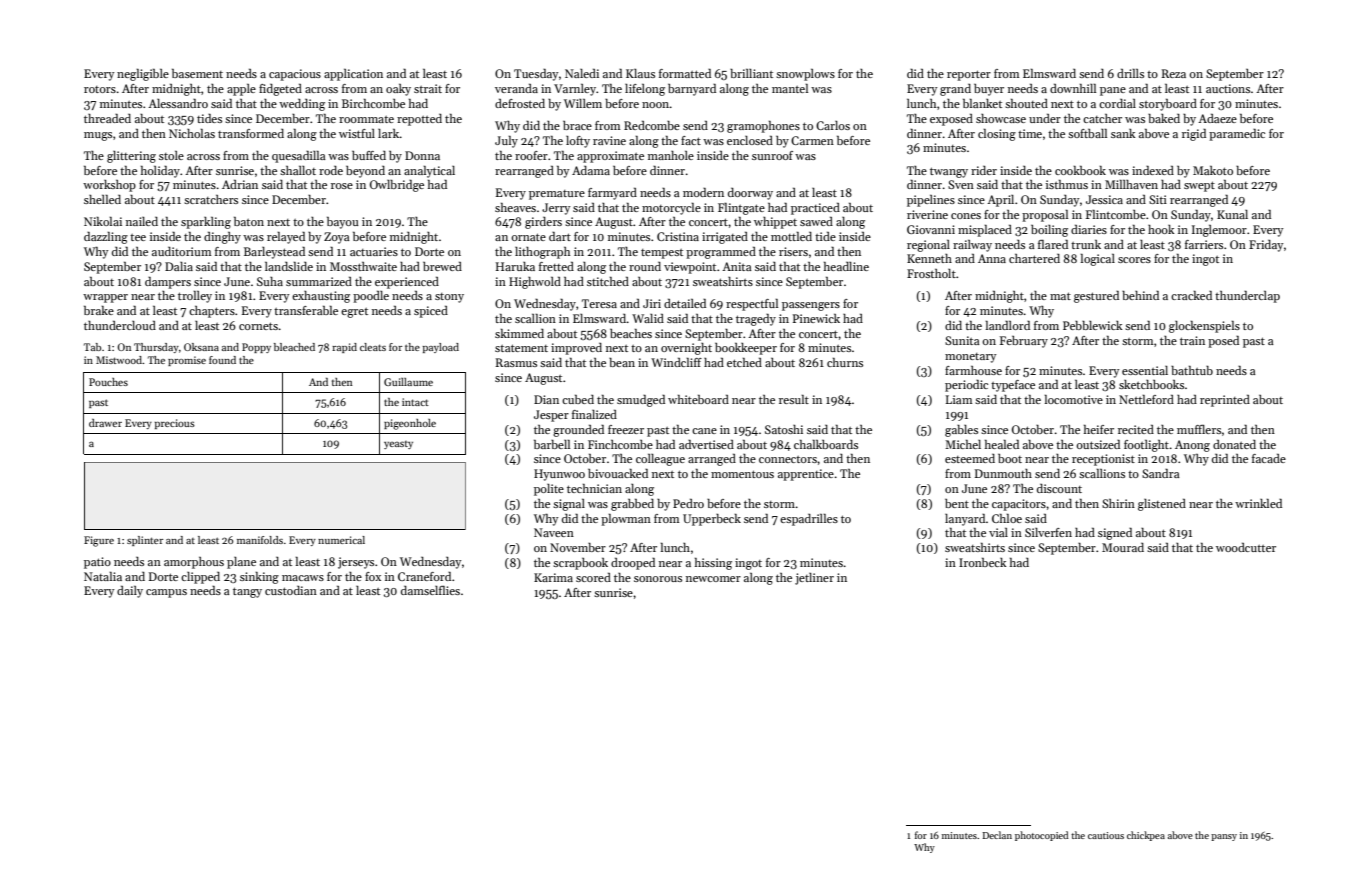  What do you see at coordinates (430, 590) in the screenshot?
I see `damselflies` at bounding box center [430, 590].
